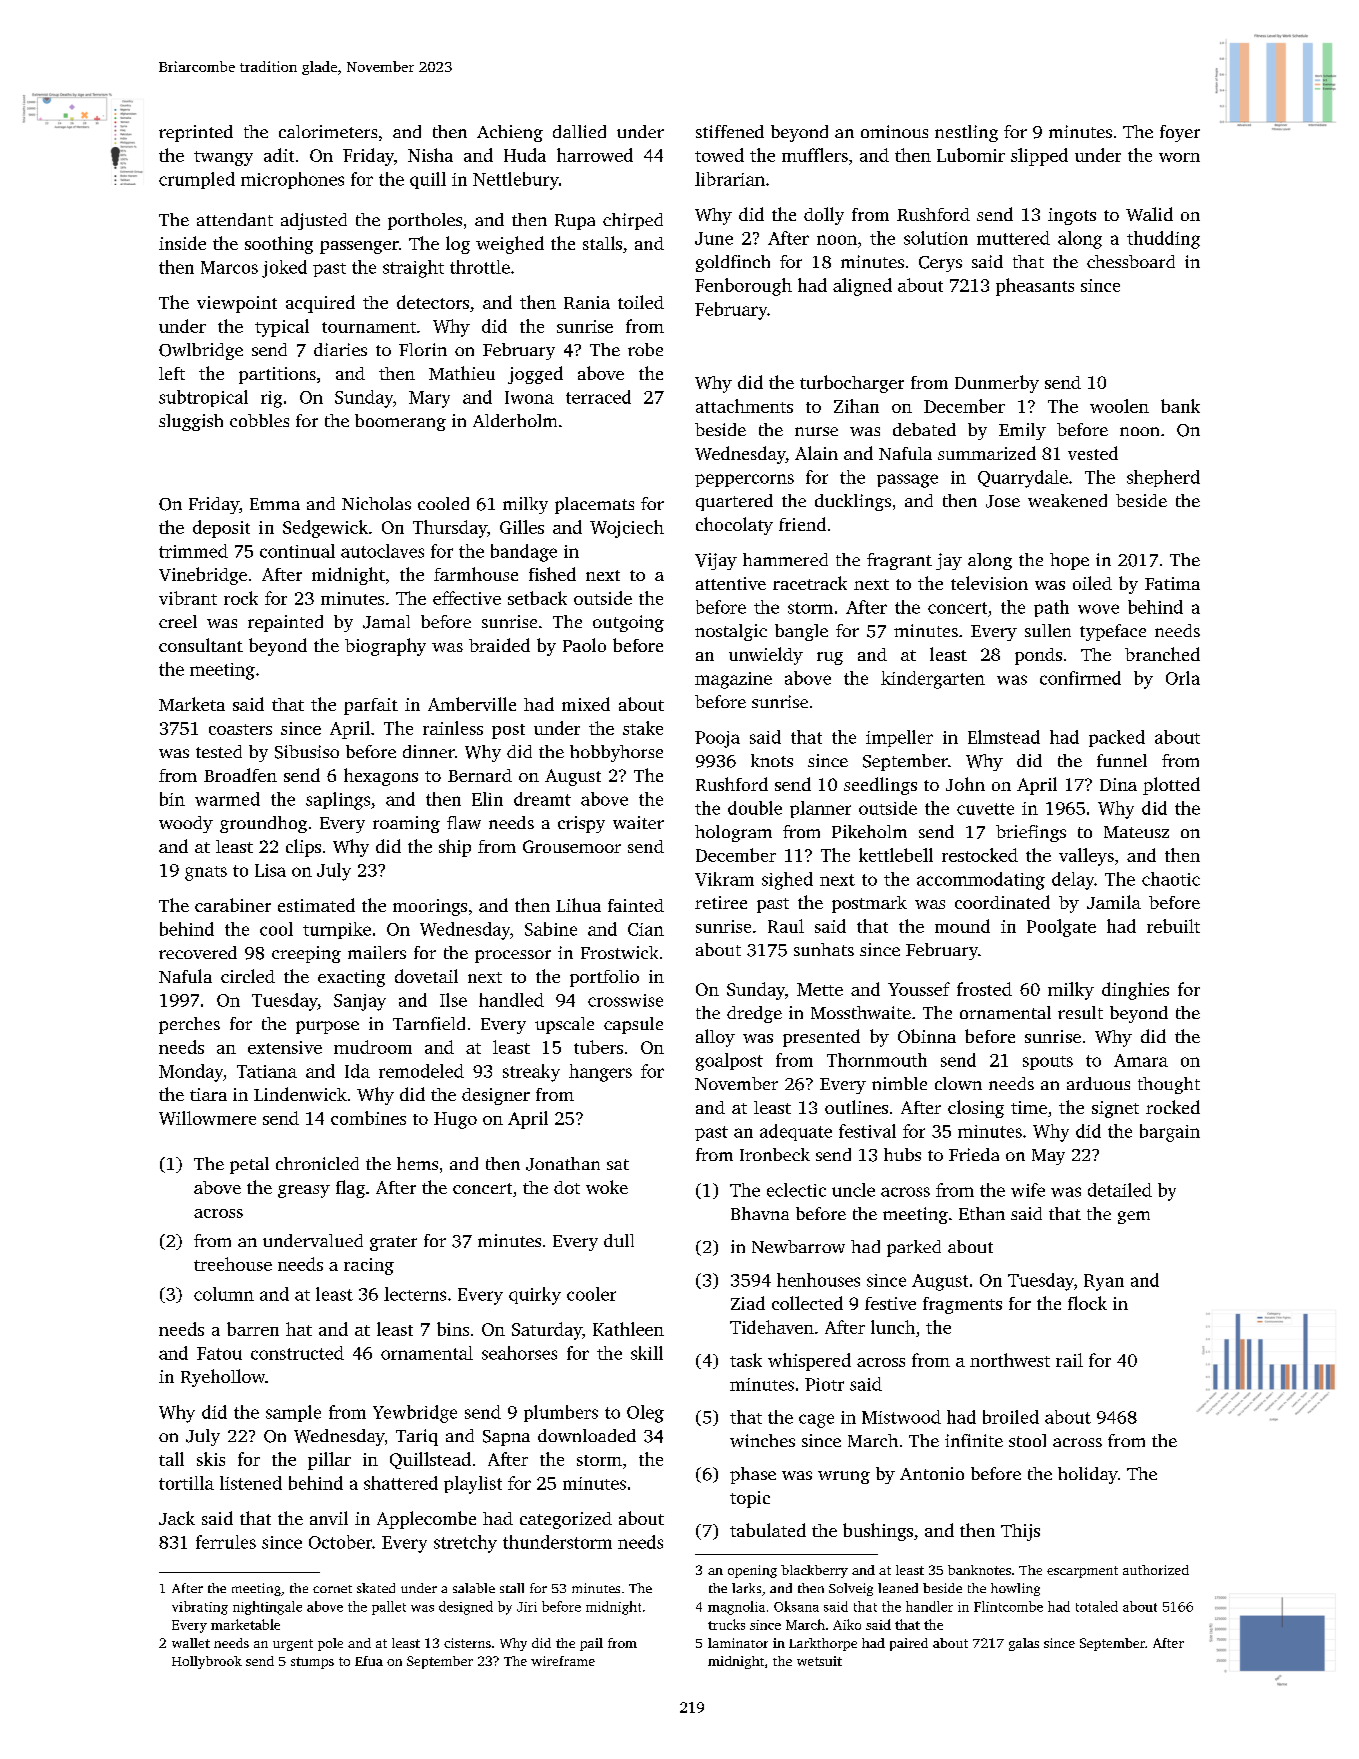  I want to click on crumpled, so click(197, 180).
